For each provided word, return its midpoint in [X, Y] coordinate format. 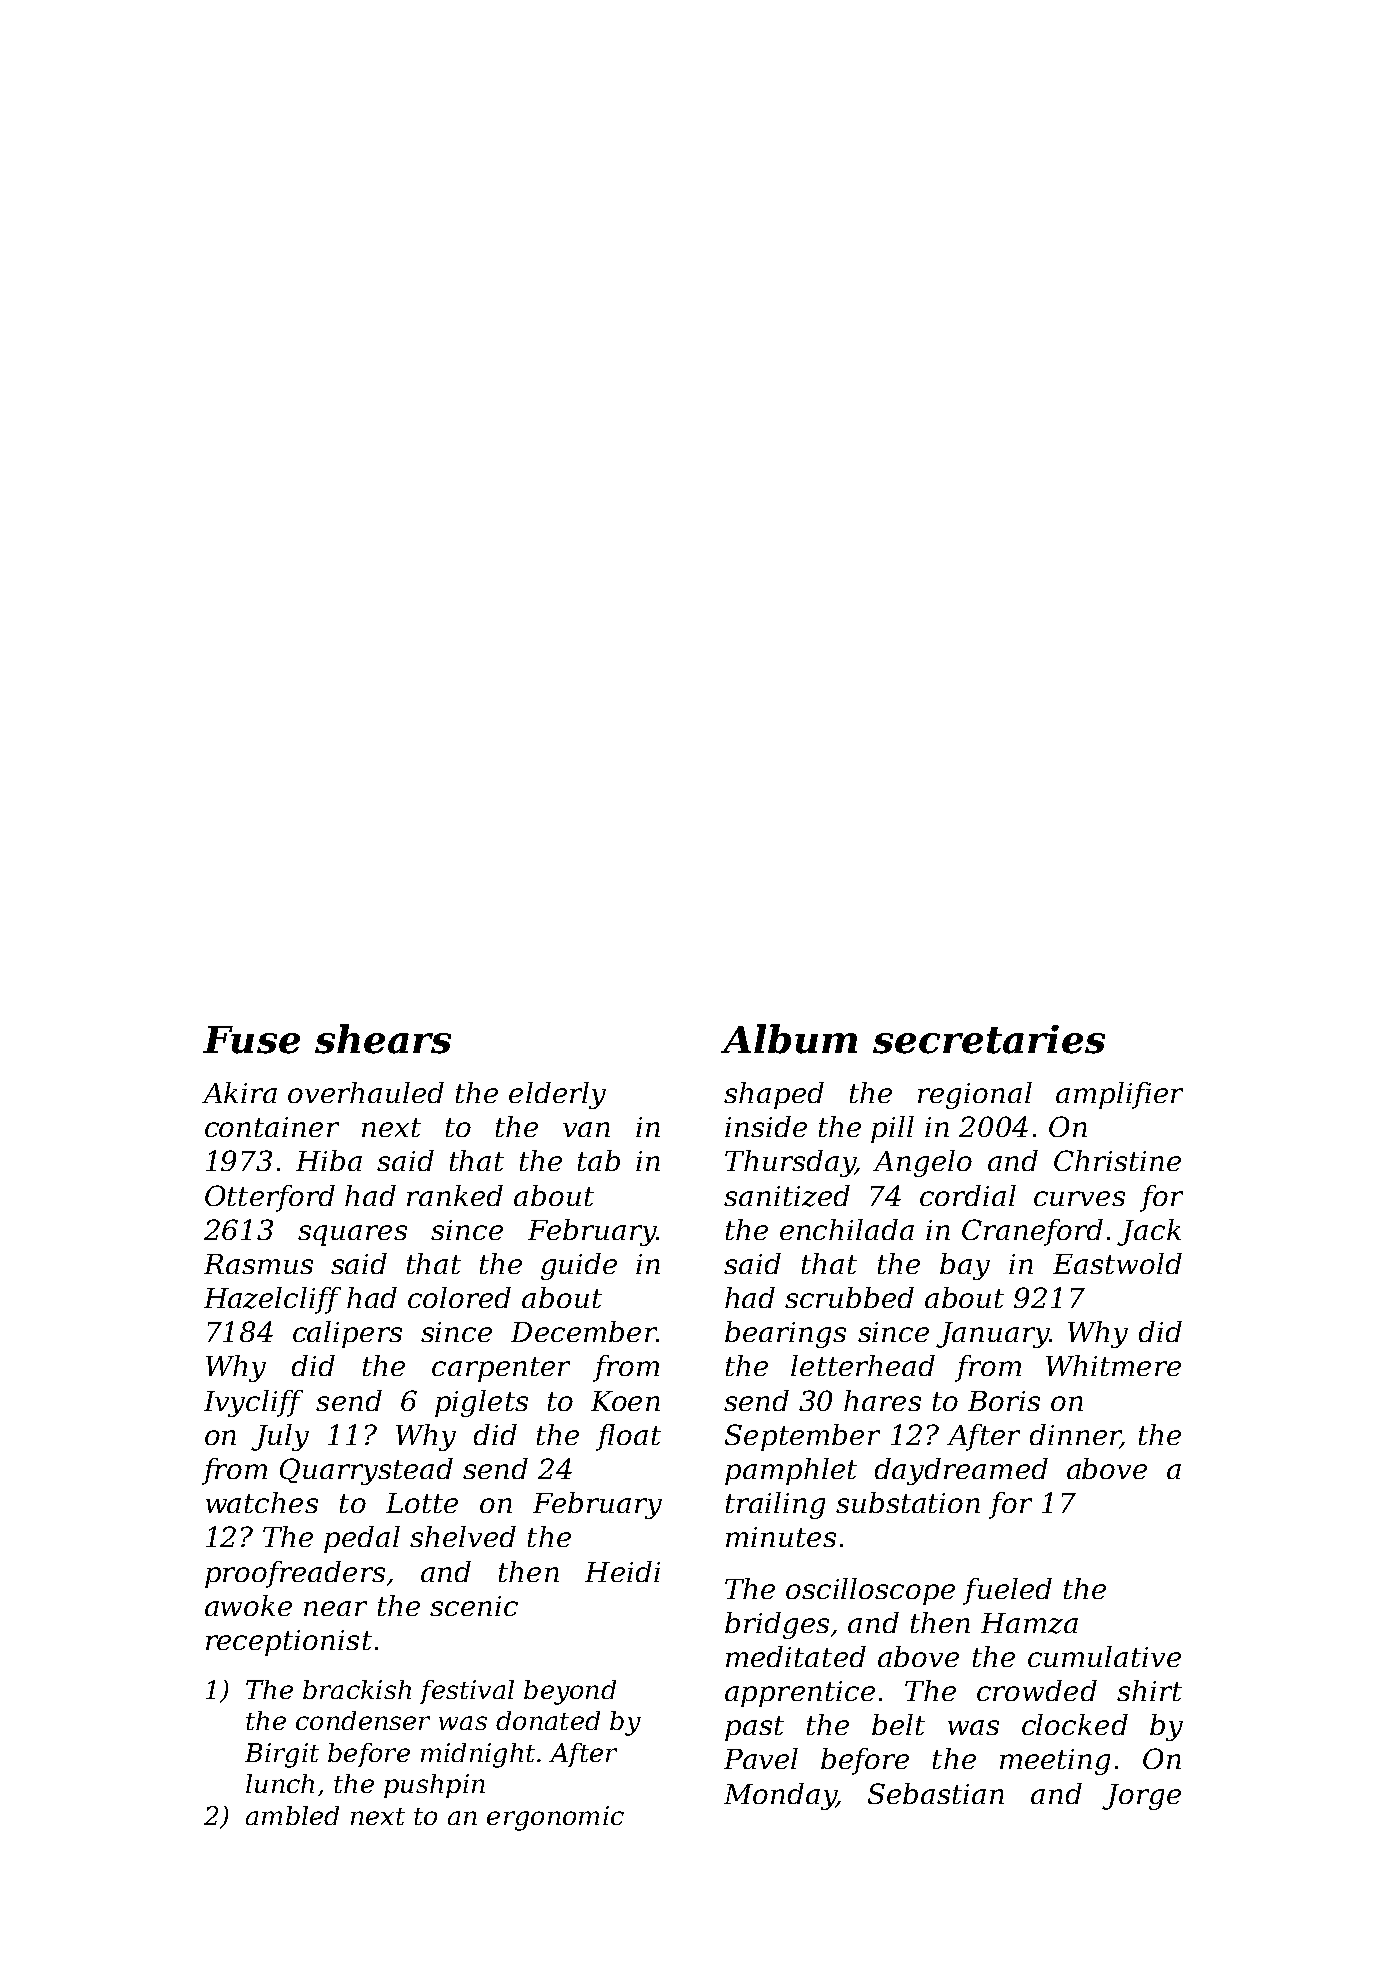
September [802, 1437]
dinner [1075, 1436]
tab [599, 1160]
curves [1079, 1198]
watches [262, 1502]
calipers [347, 1334]
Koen [625, 1401]
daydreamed [961, 1471]
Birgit [282, 1755]
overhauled [366, 1092]
